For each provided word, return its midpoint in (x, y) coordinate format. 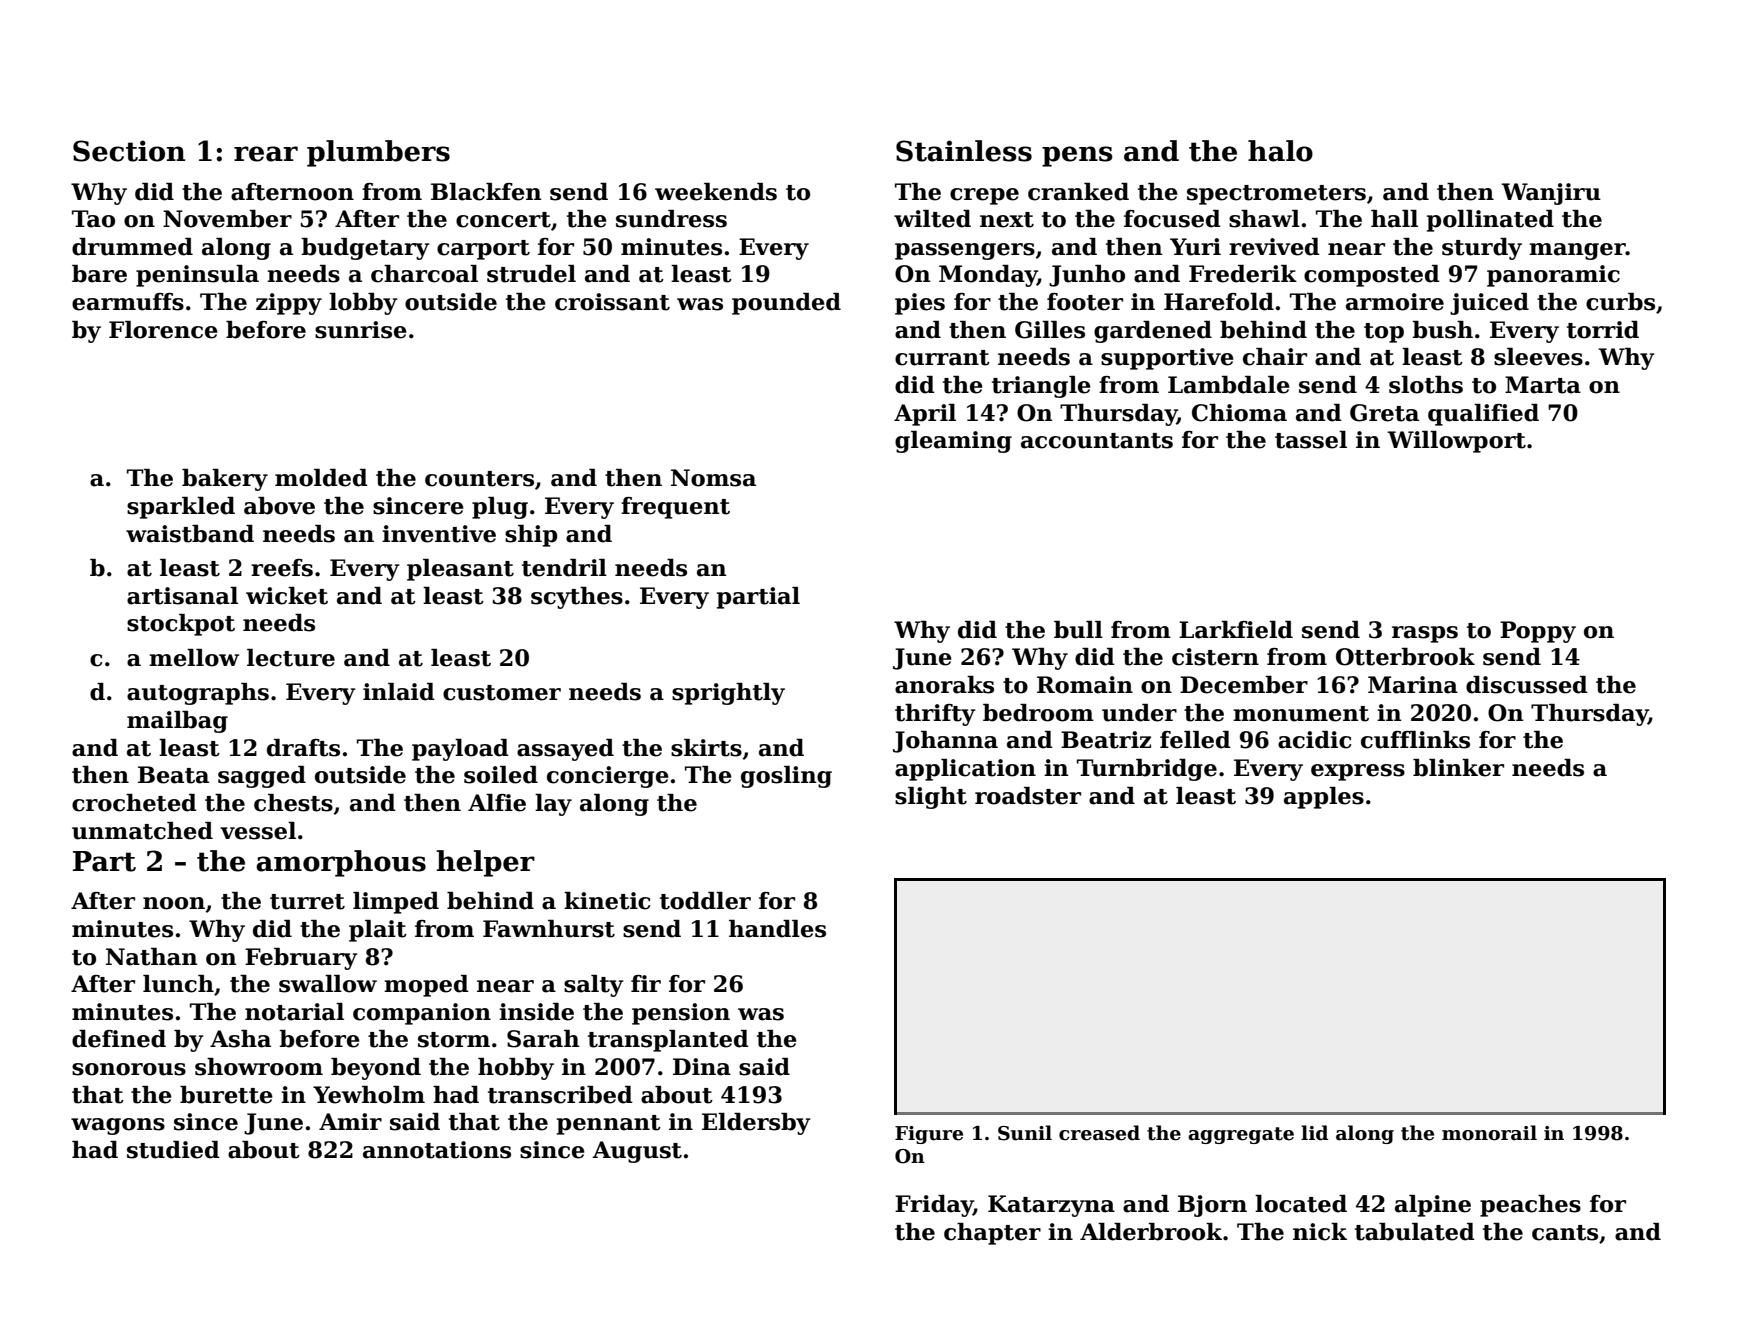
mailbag (177, 722)
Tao (93, 219)
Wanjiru (1551, 194)
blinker (1458, 768)
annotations (437, 1150)
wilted (932, 219)
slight (931, 798)
